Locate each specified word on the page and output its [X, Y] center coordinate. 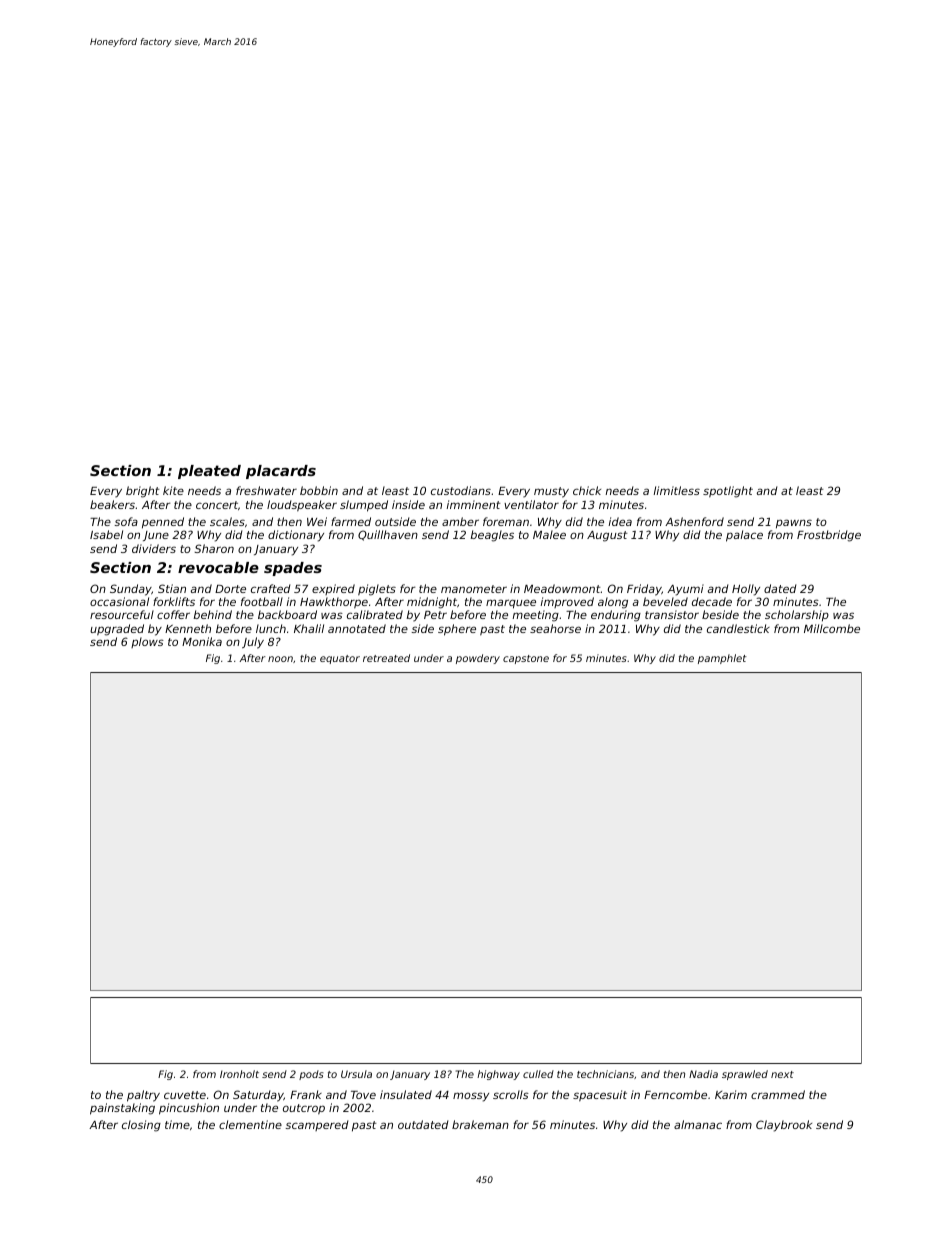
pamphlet [722, 659]
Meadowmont [562, 588]
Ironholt [239, 1074]
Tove [363, 1095]
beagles [492, 536]
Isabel [106, 534]
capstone [526, 659]
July [253, 643]
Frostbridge [829, 536]
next [782, 1074]
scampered [316, 1125]
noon [280, 659]
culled [538, 1074]
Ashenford [694, 521]
